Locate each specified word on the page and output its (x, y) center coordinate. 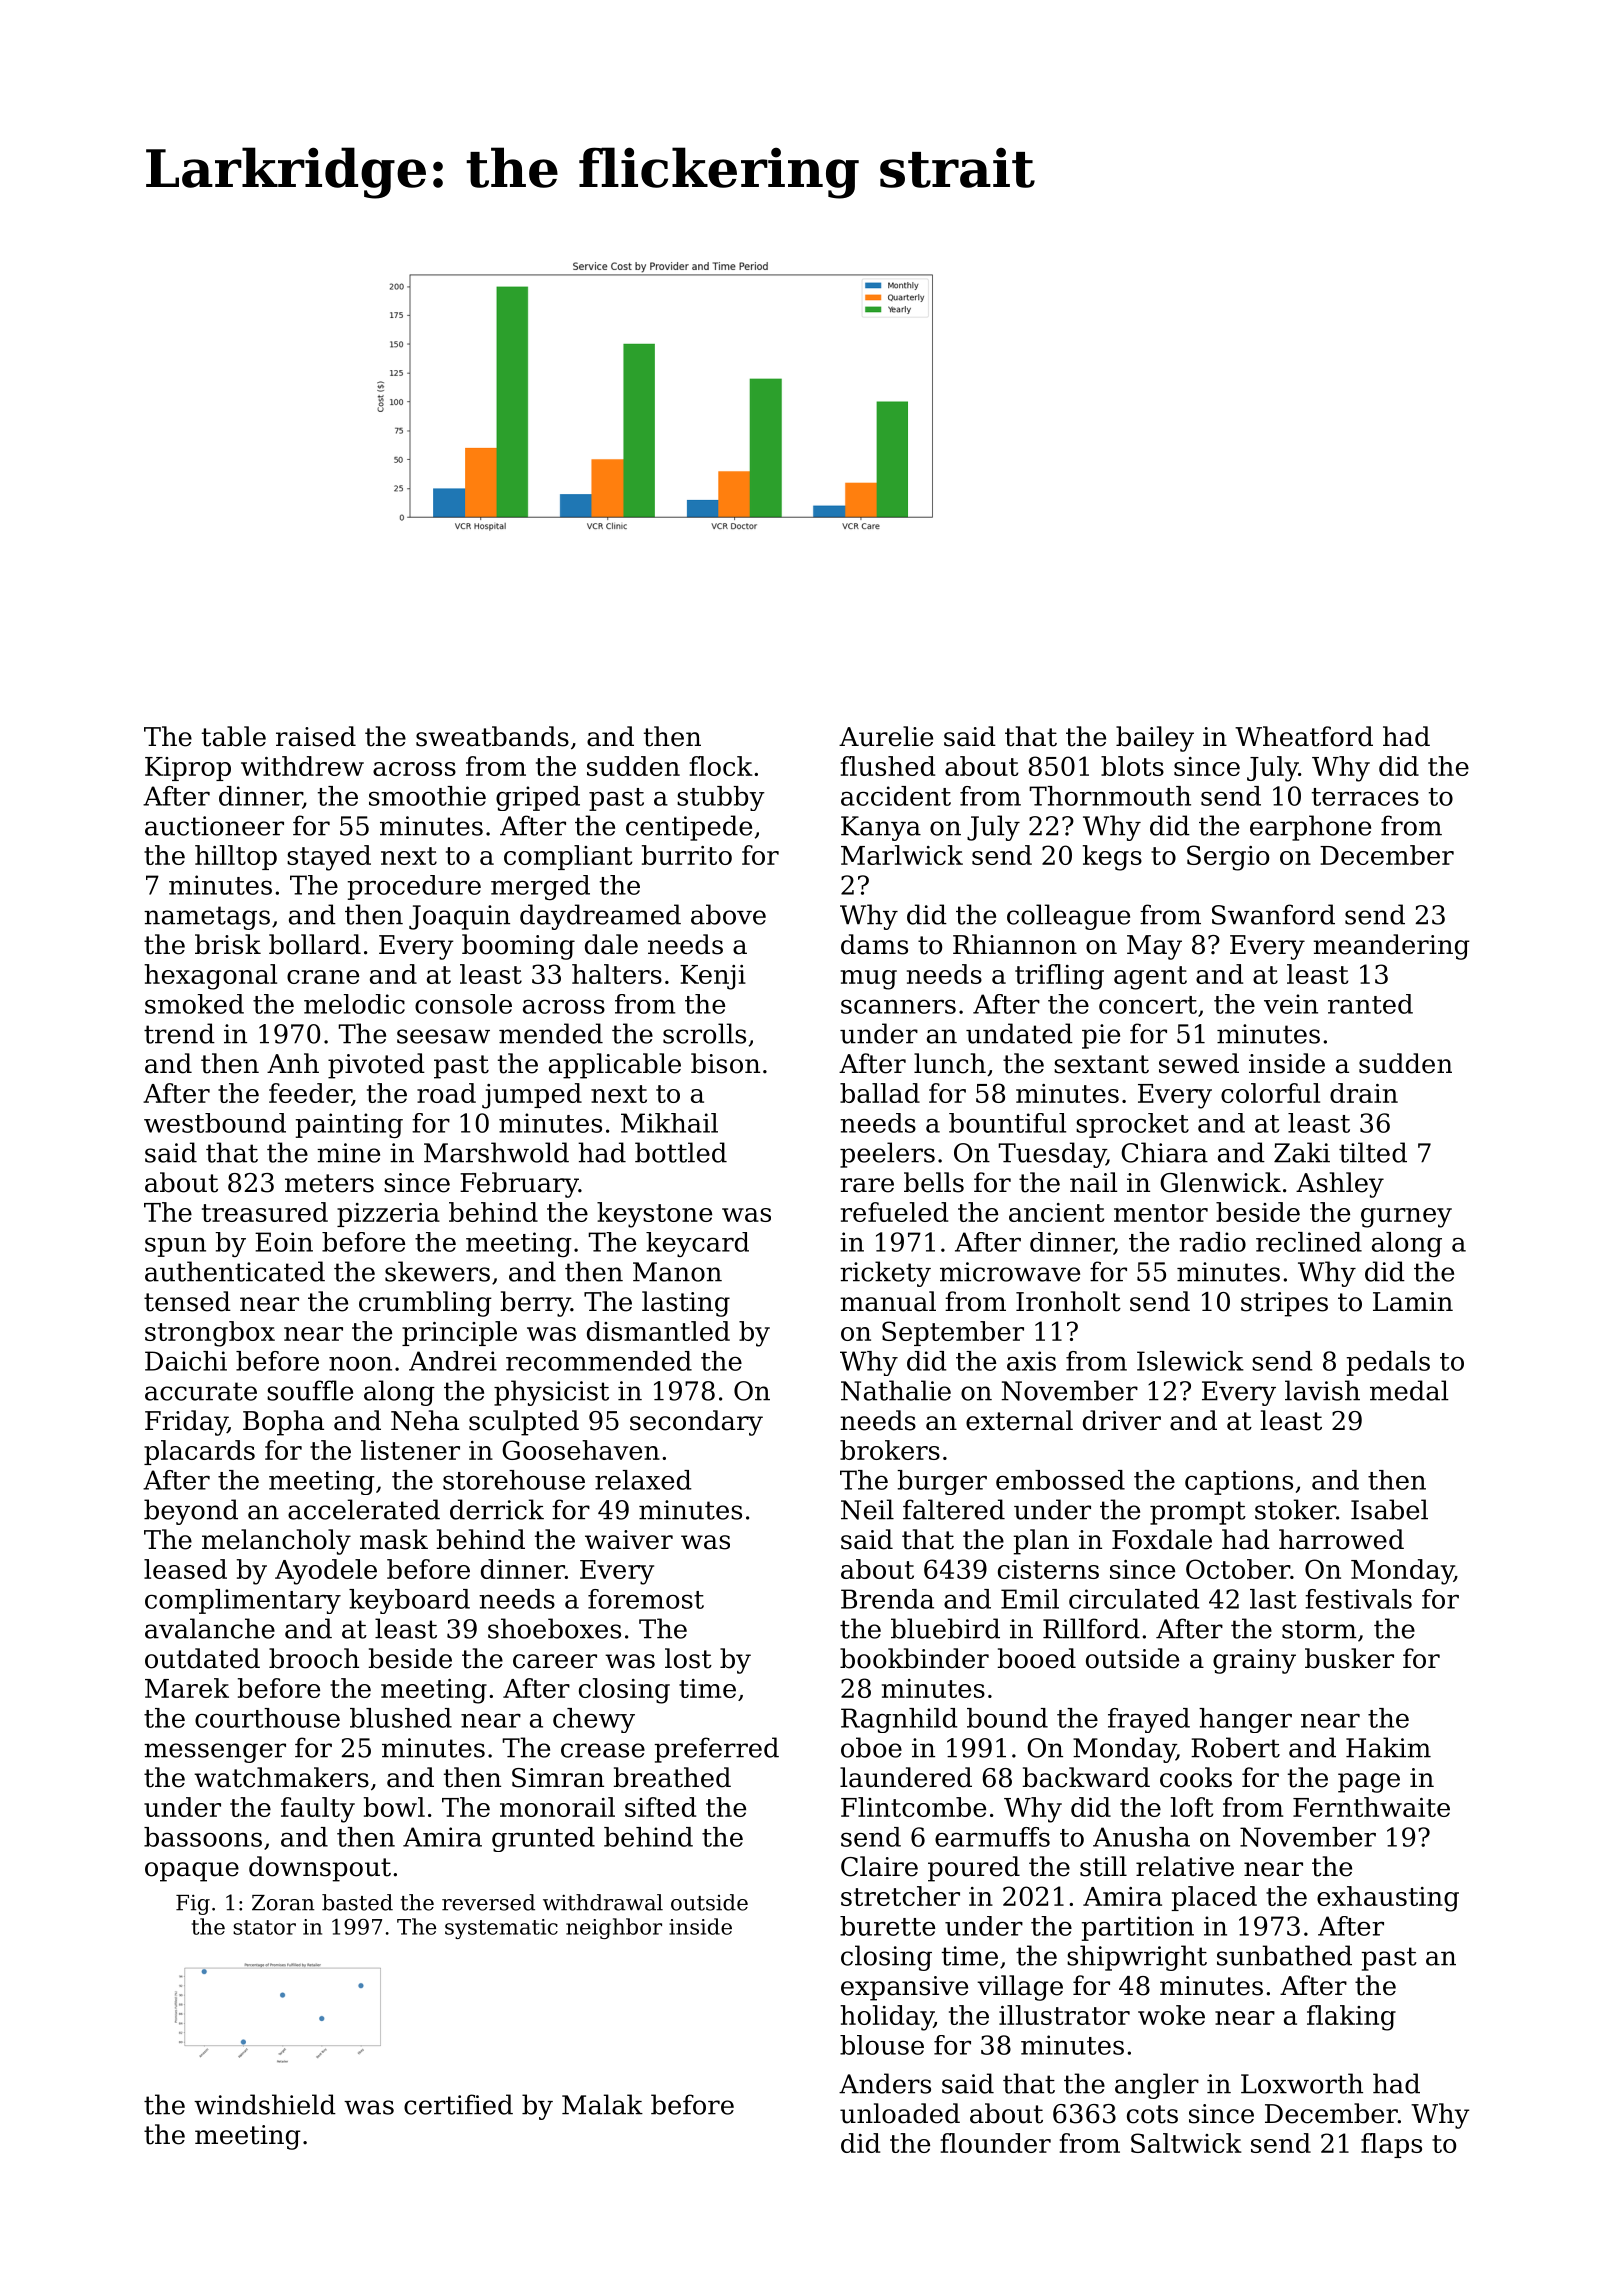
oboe (871, 1747)
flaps (1391, 2145)
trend (179, 1033)
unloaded (900, 2113)
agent (1150, 978)
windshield (265, 2104)
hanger (1245, 1720)
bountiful (1007, 1123)
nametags (207, 918)
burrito (687, 855)
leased (185, 1569)
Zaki (1302, 1152)
